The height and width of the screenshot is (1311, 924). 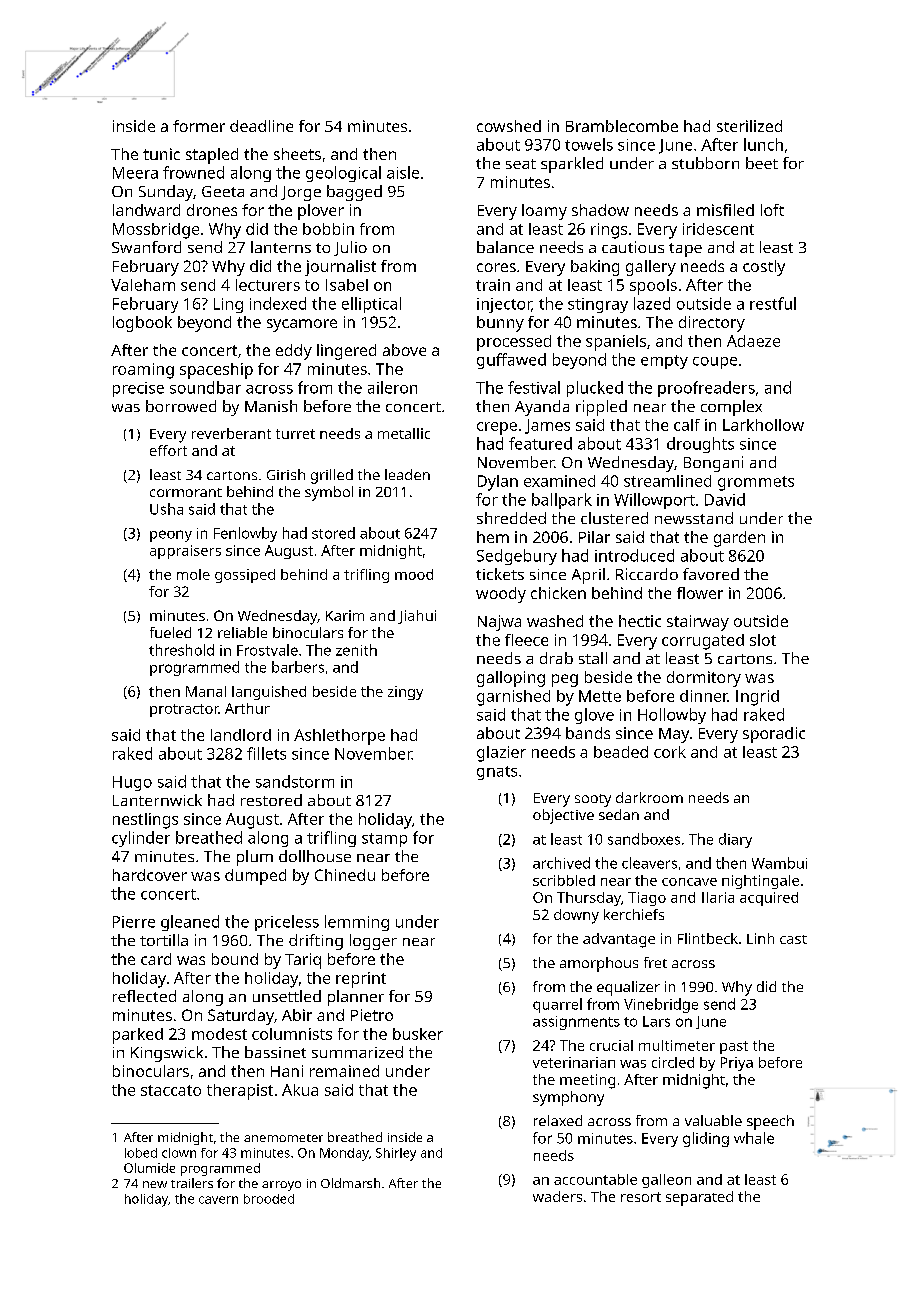 I want to click on reprint, so click(x=361, y=980).
